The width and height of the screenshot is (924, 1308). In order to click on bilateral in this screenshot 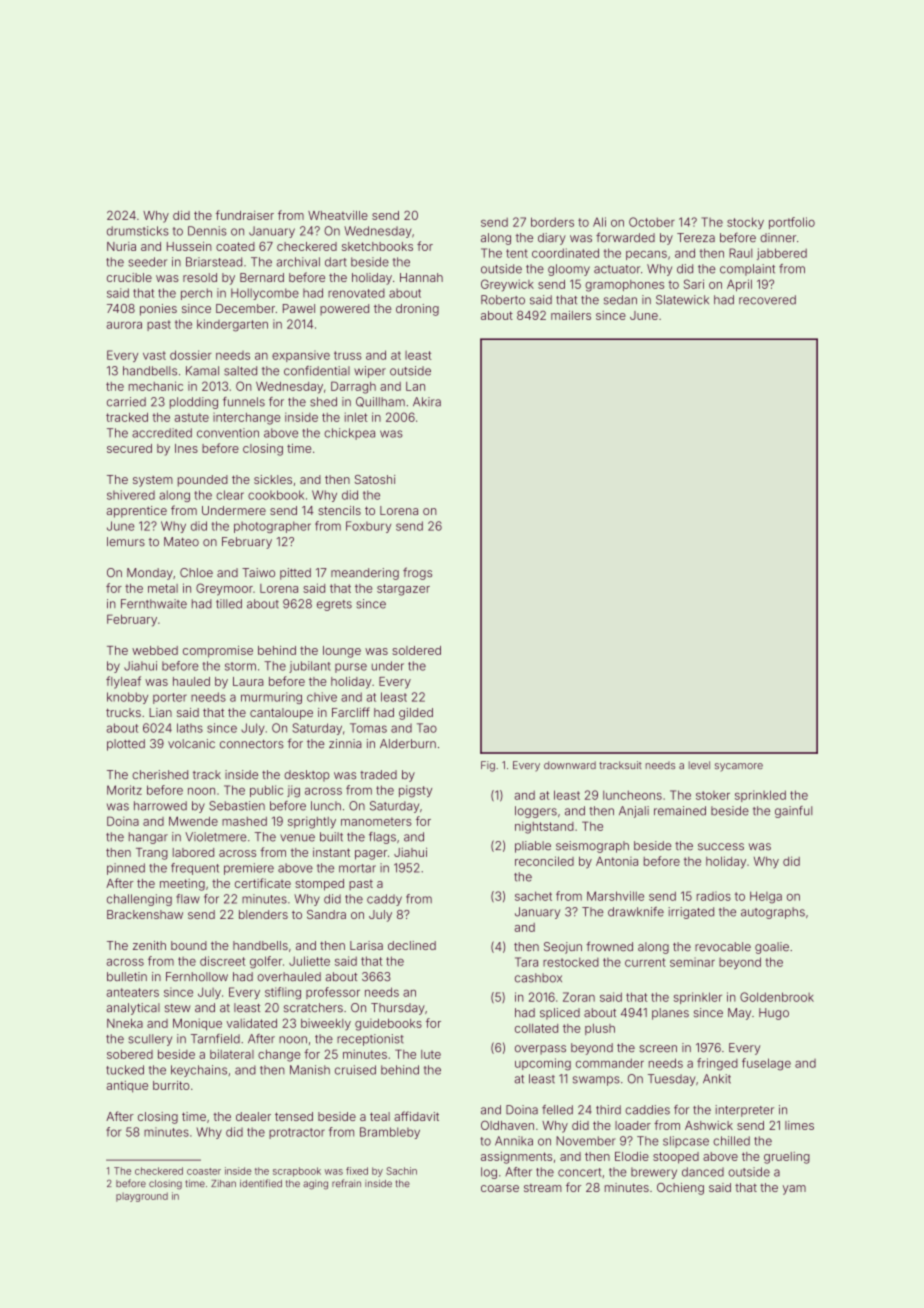, I will do `click(232, 1054)`.
